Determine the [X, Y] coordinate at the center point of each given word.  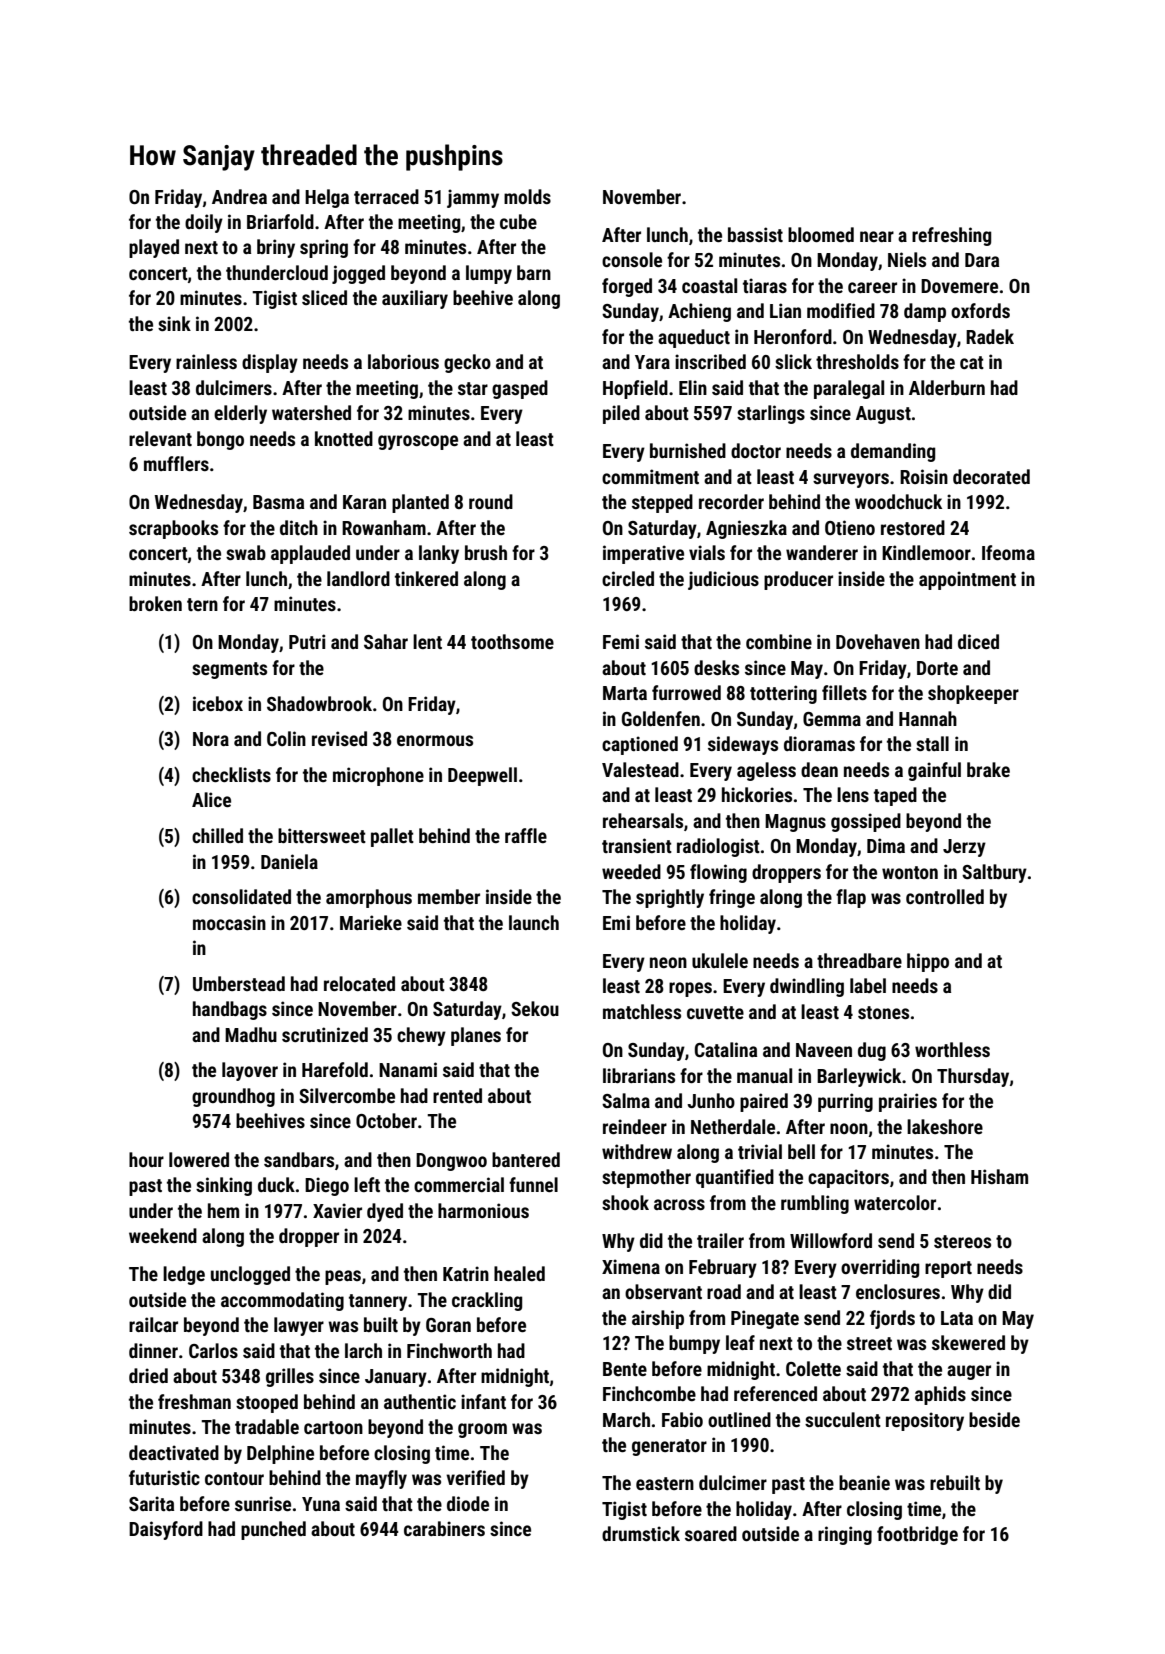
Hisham [999, 1176]
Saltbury [994, 873]
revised [339, 738]
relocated [359, 983]
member [449, 896]
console [632, 259]
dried [148, 1375]
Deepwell [482, 776]
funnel [533, 1184]
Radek [990, 336]
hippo [928, 962]
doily [204, 223]
